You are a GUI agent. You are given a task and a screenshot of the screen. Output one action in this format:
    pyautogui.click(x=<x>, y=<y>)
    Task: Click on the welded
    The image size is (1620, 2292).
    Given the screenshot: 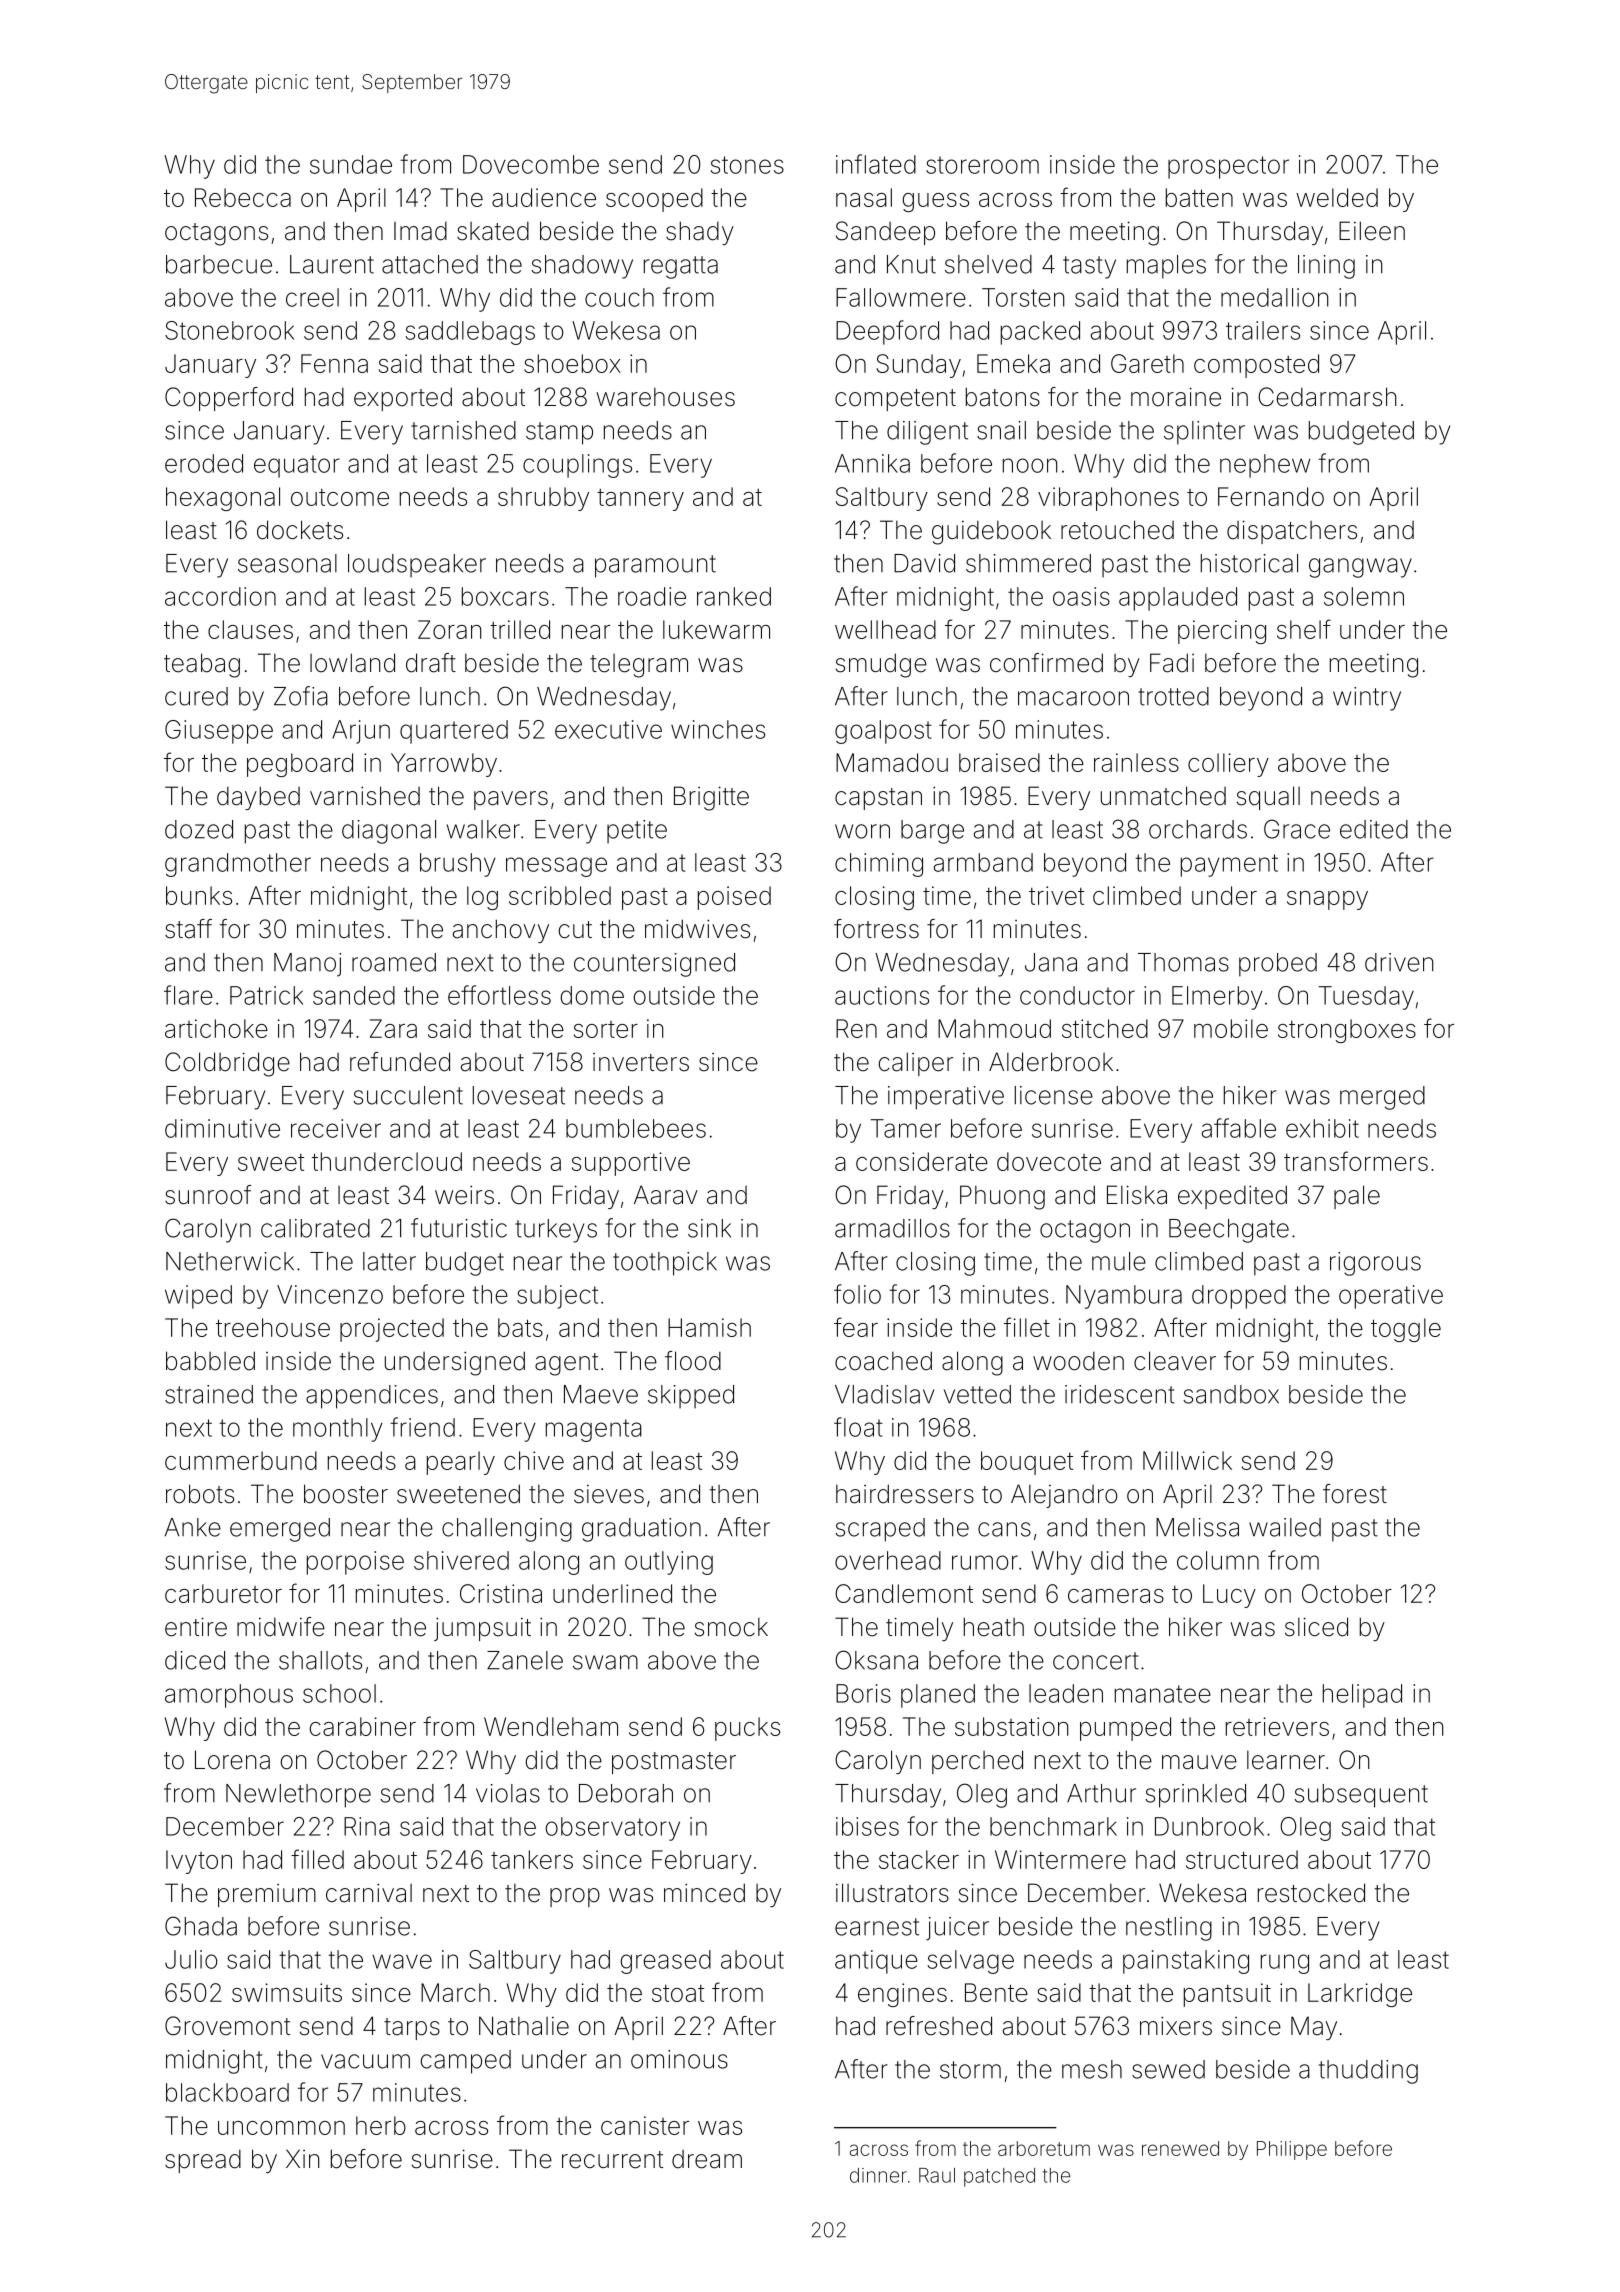 What is the action you would take?
    pyautogui.click(x=1337, y=197)
